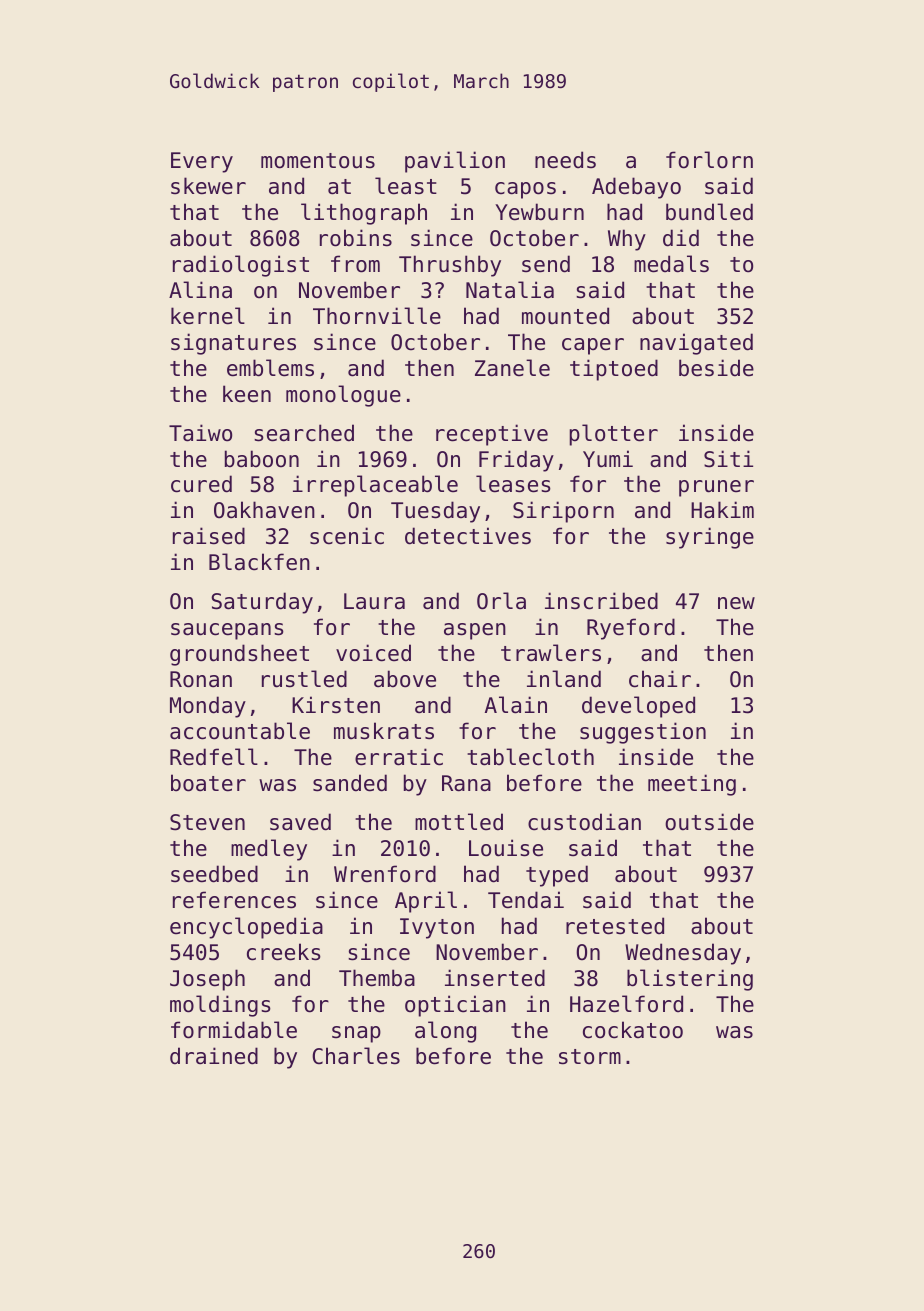 This page has width=924, height=1311. What do you see at coordinates (608, 459) in the page?
I see `Yumi` at bounding box center [608, 459].
